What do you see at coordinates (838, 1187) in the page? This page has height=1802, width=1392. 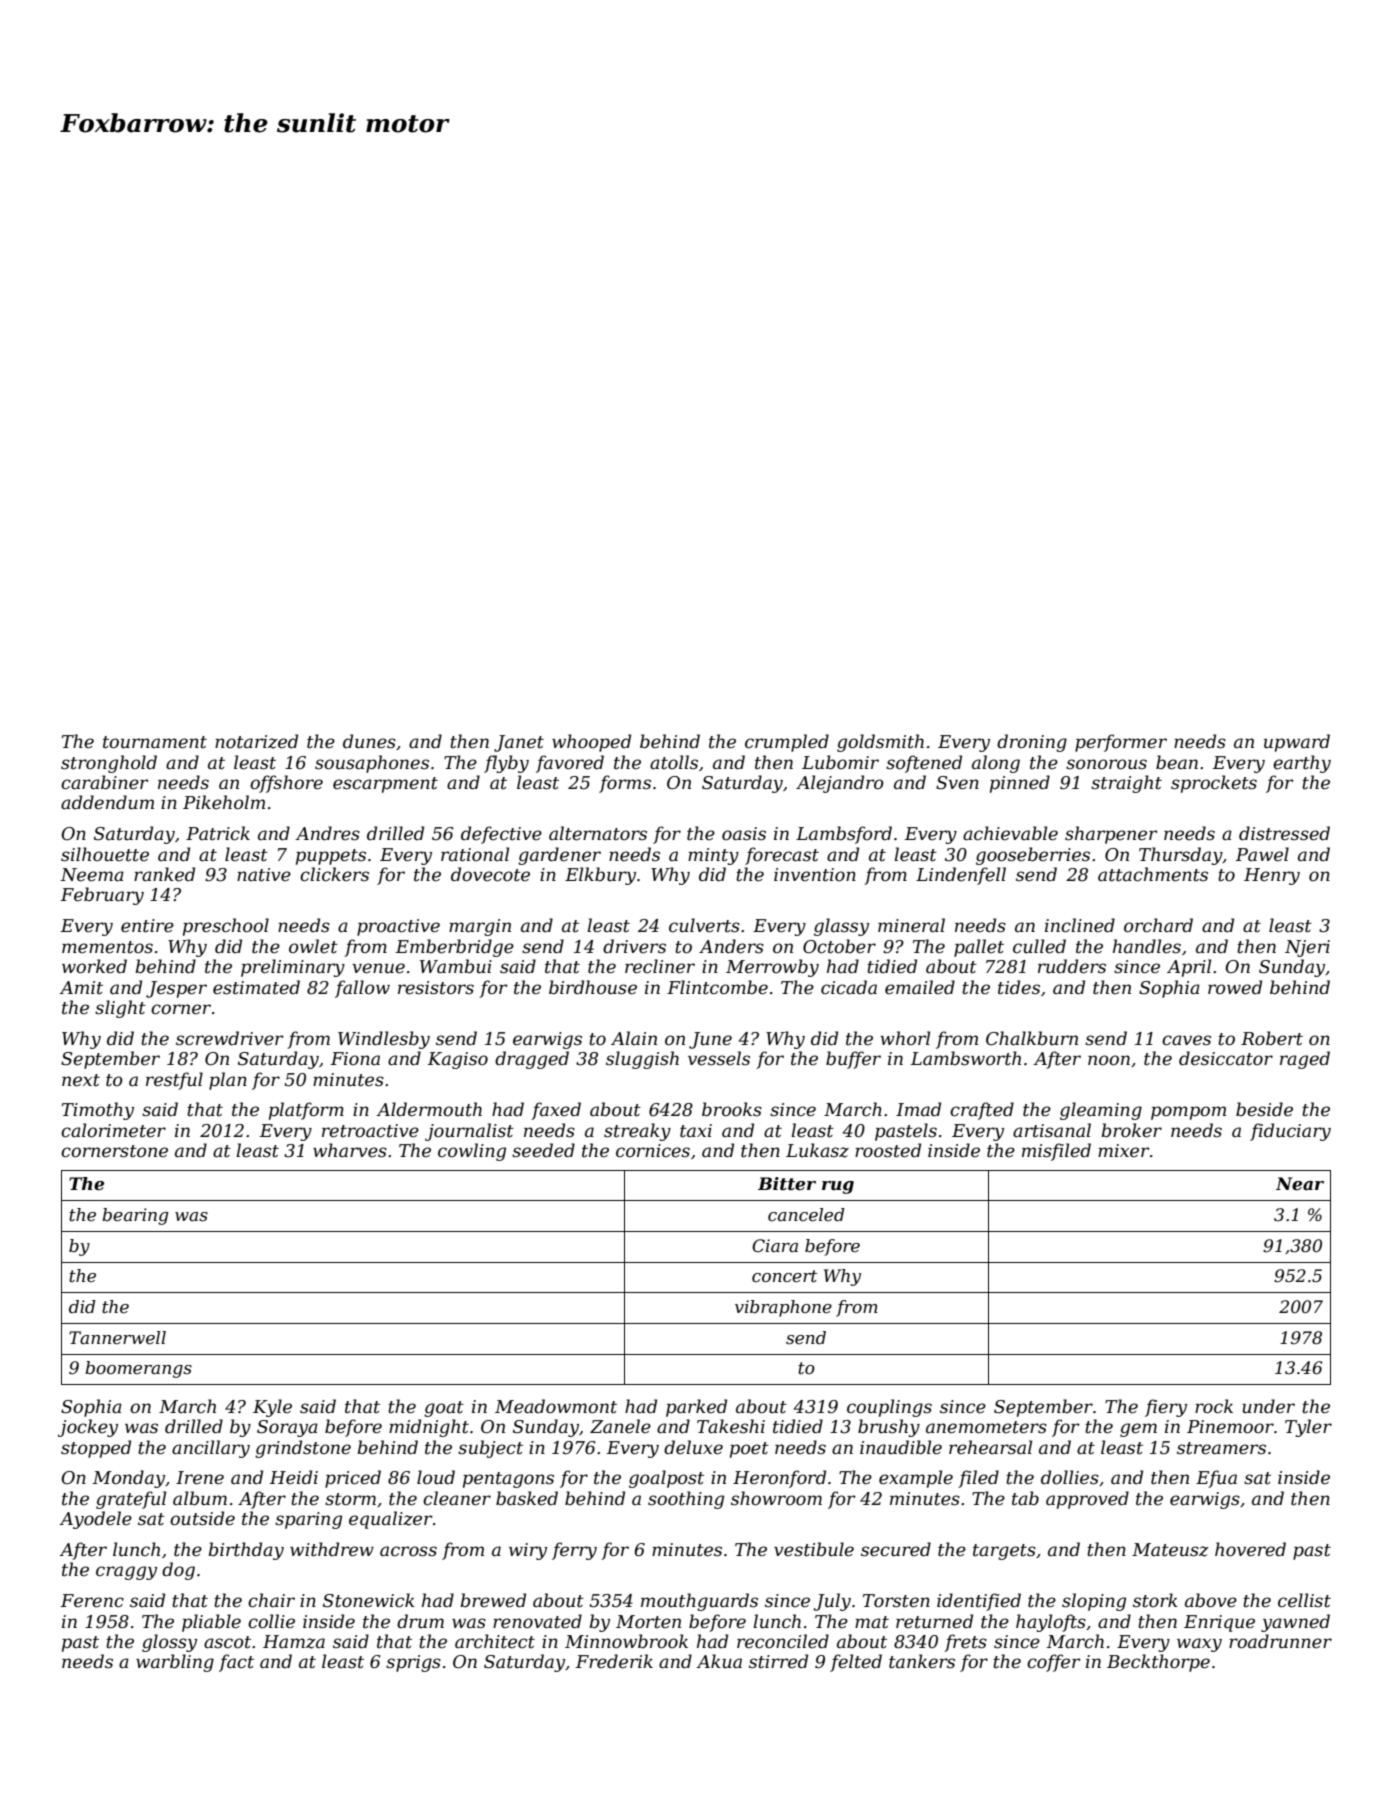 I see `rug` at bounding box center [838, 1187].
